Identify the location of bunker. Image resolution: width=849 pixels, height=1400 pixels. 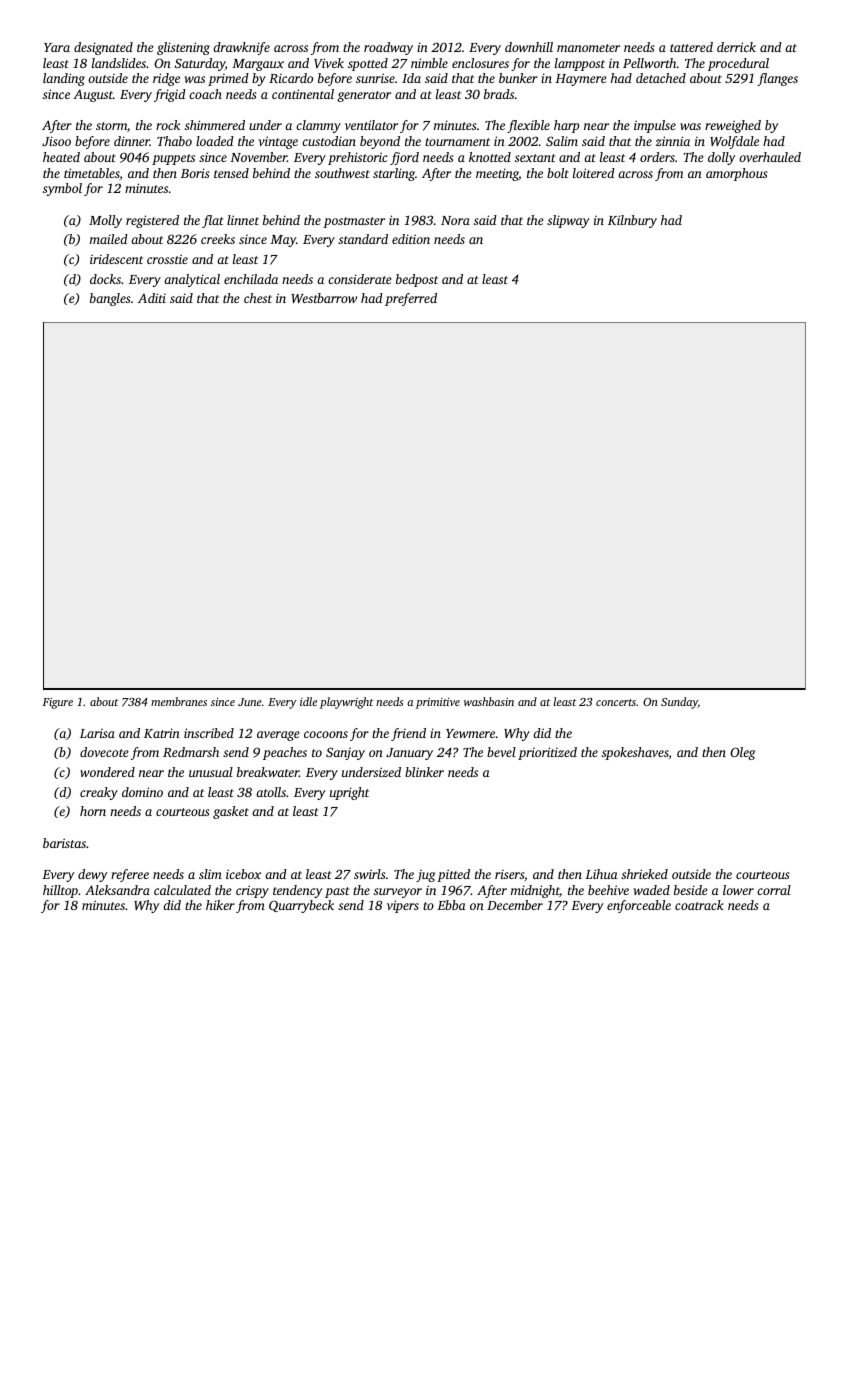
(518, 78).
